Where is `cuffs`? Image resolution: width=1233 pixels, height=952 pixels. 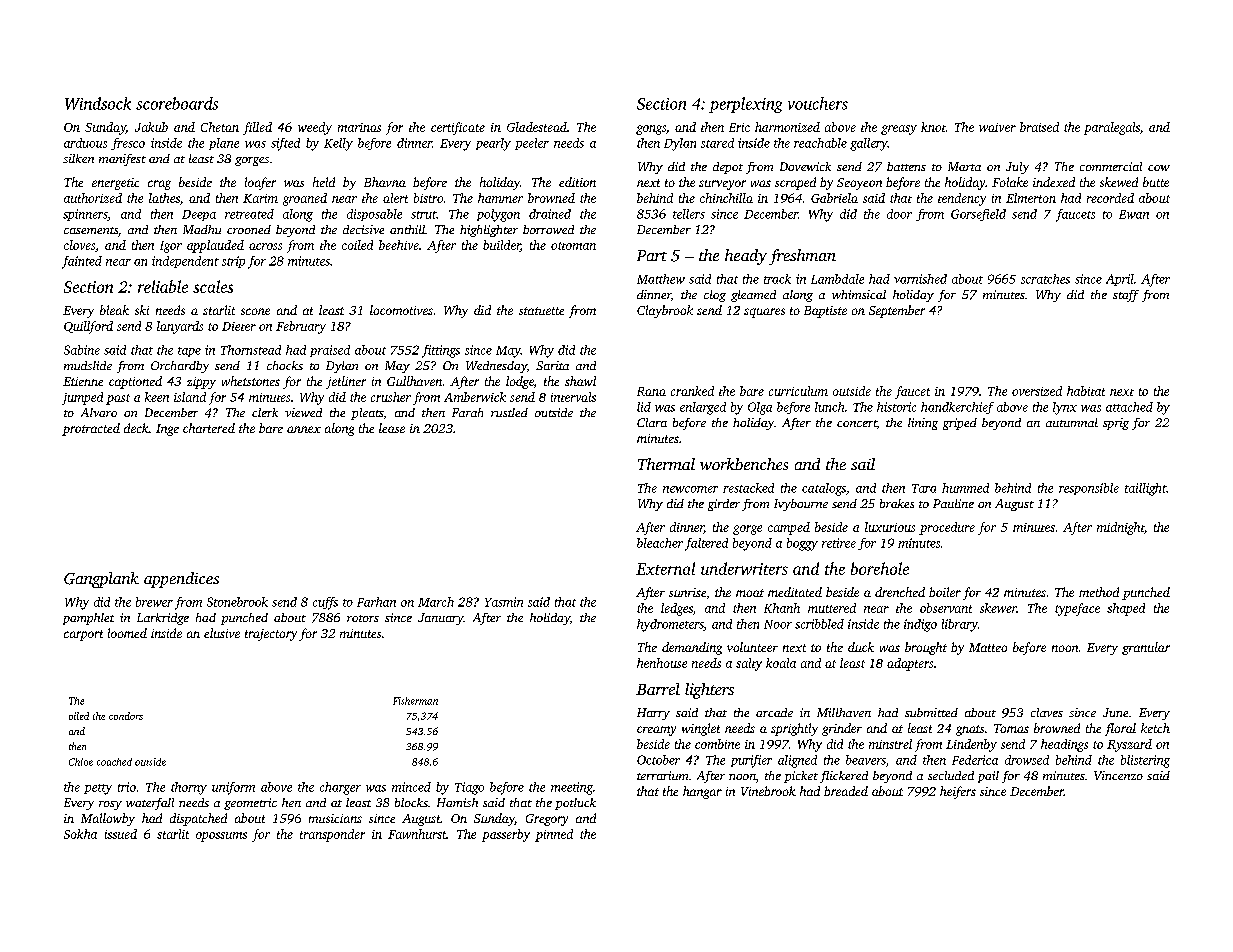 cuffs is located at coordinates (325, 603).
